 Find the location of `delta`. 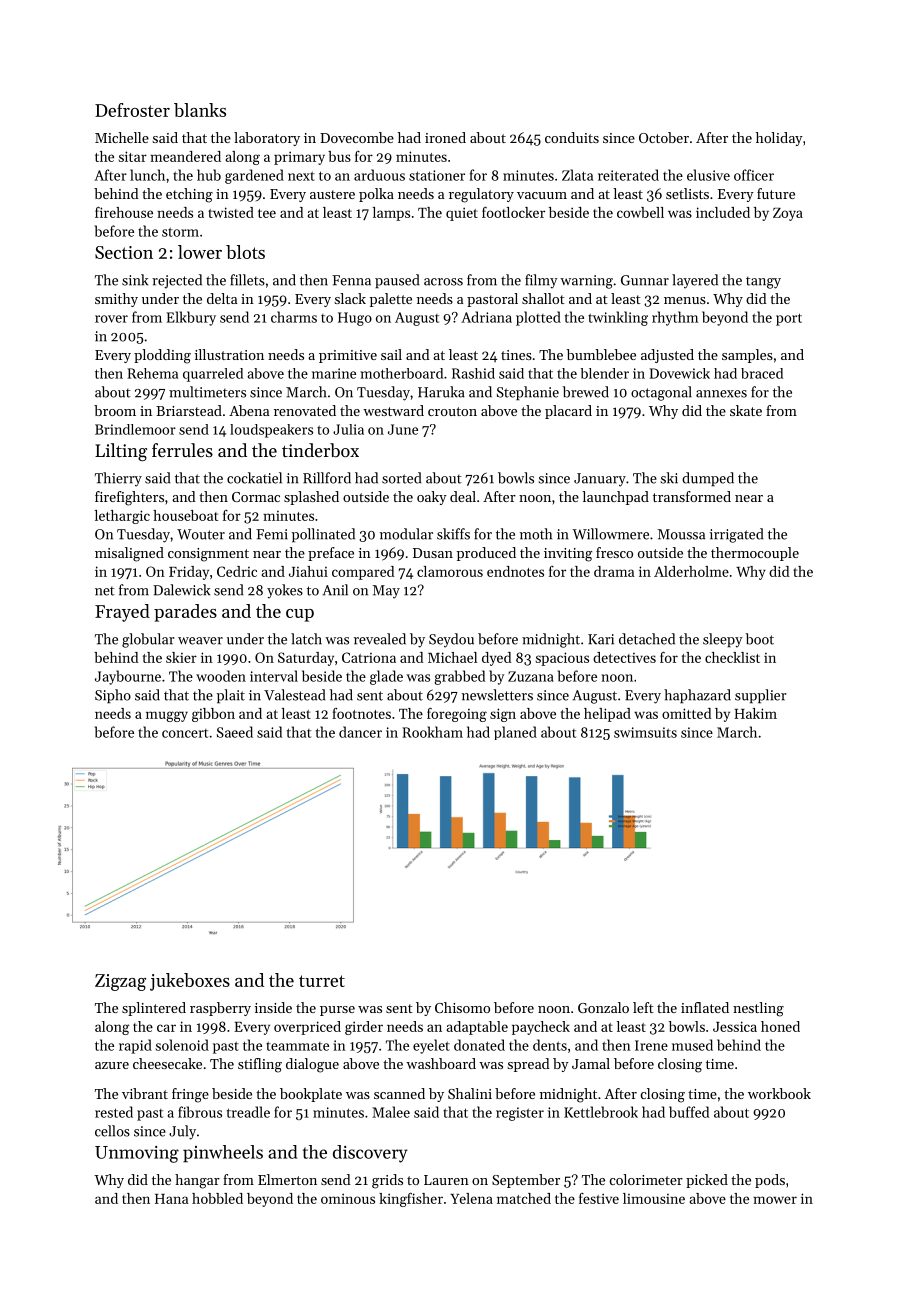

delta is located at coordinates (222, 298).
